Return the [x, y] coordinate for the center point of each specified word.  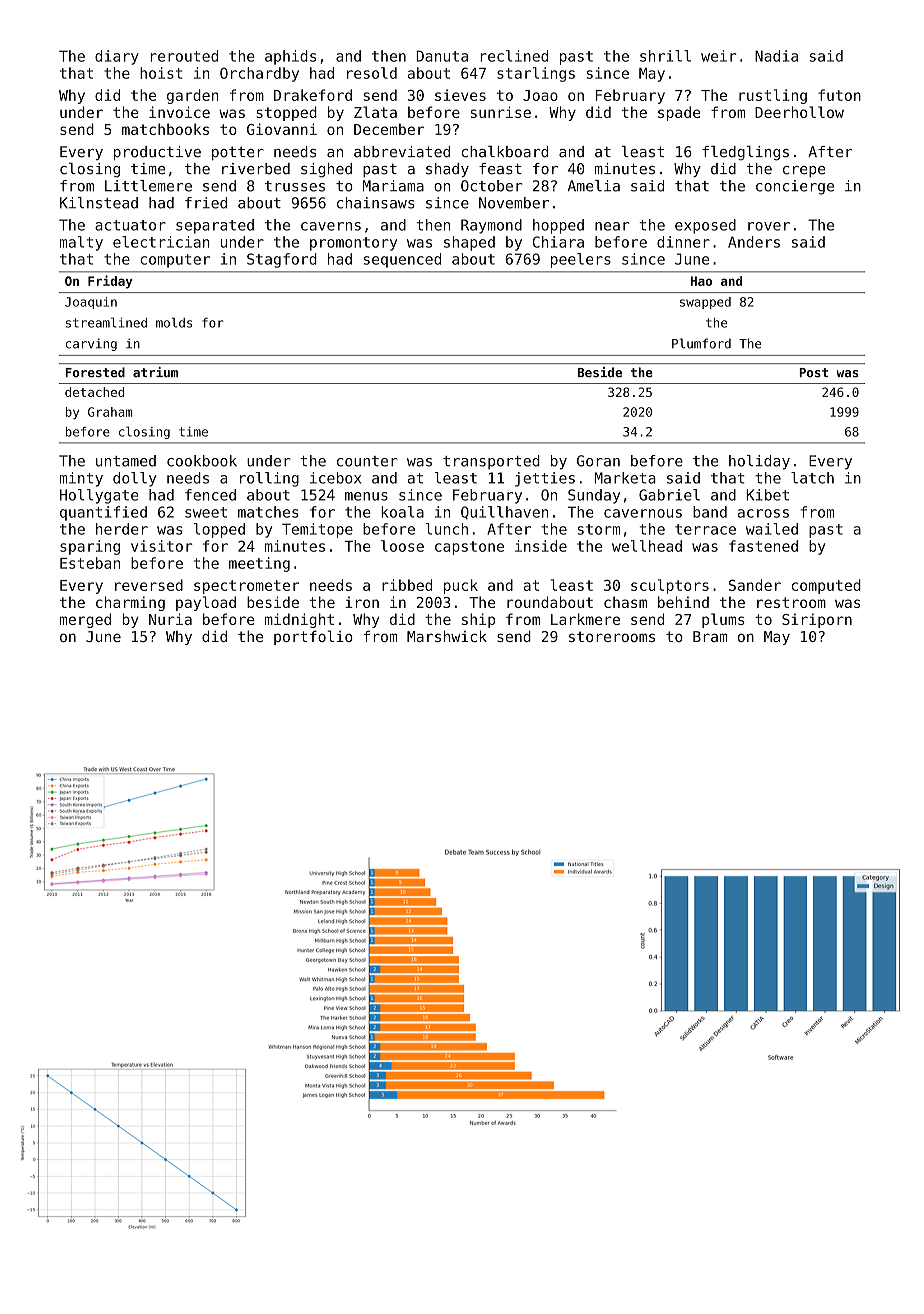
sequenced [402, 260]
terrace [705, 529]
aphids [290, 57]
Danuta [442, 56]
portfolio [313, 637]
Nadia [776, 56]
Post [813, 373]
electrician [161, 242]
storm [599, 529]
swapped [705, 303]
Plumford [701, 343]
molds [174, 322]
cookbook [202, 461]
